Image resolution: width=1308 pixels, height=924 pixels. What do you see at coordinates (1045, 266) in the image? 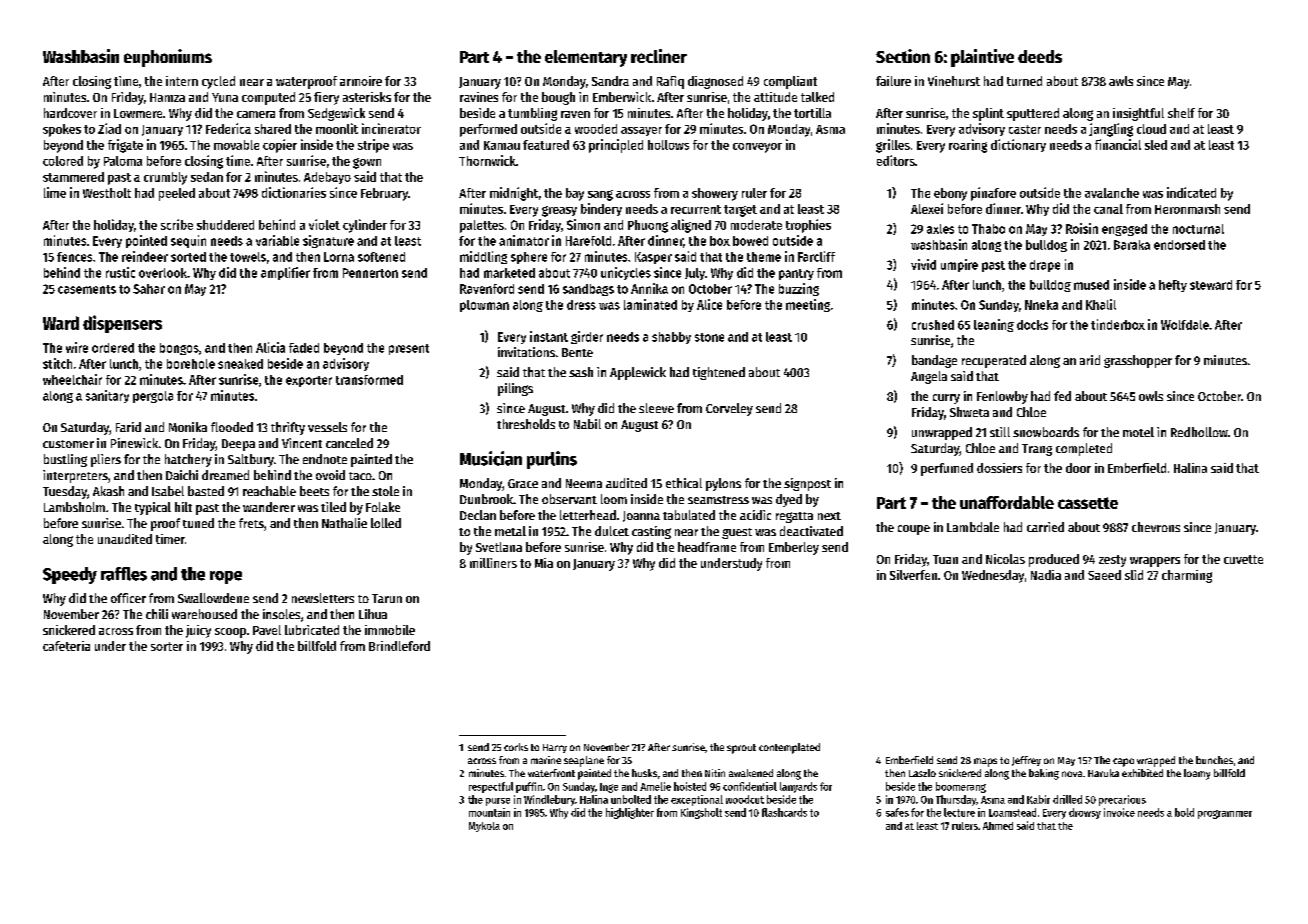
I see `drape` at bounding box center [1045, 266].
